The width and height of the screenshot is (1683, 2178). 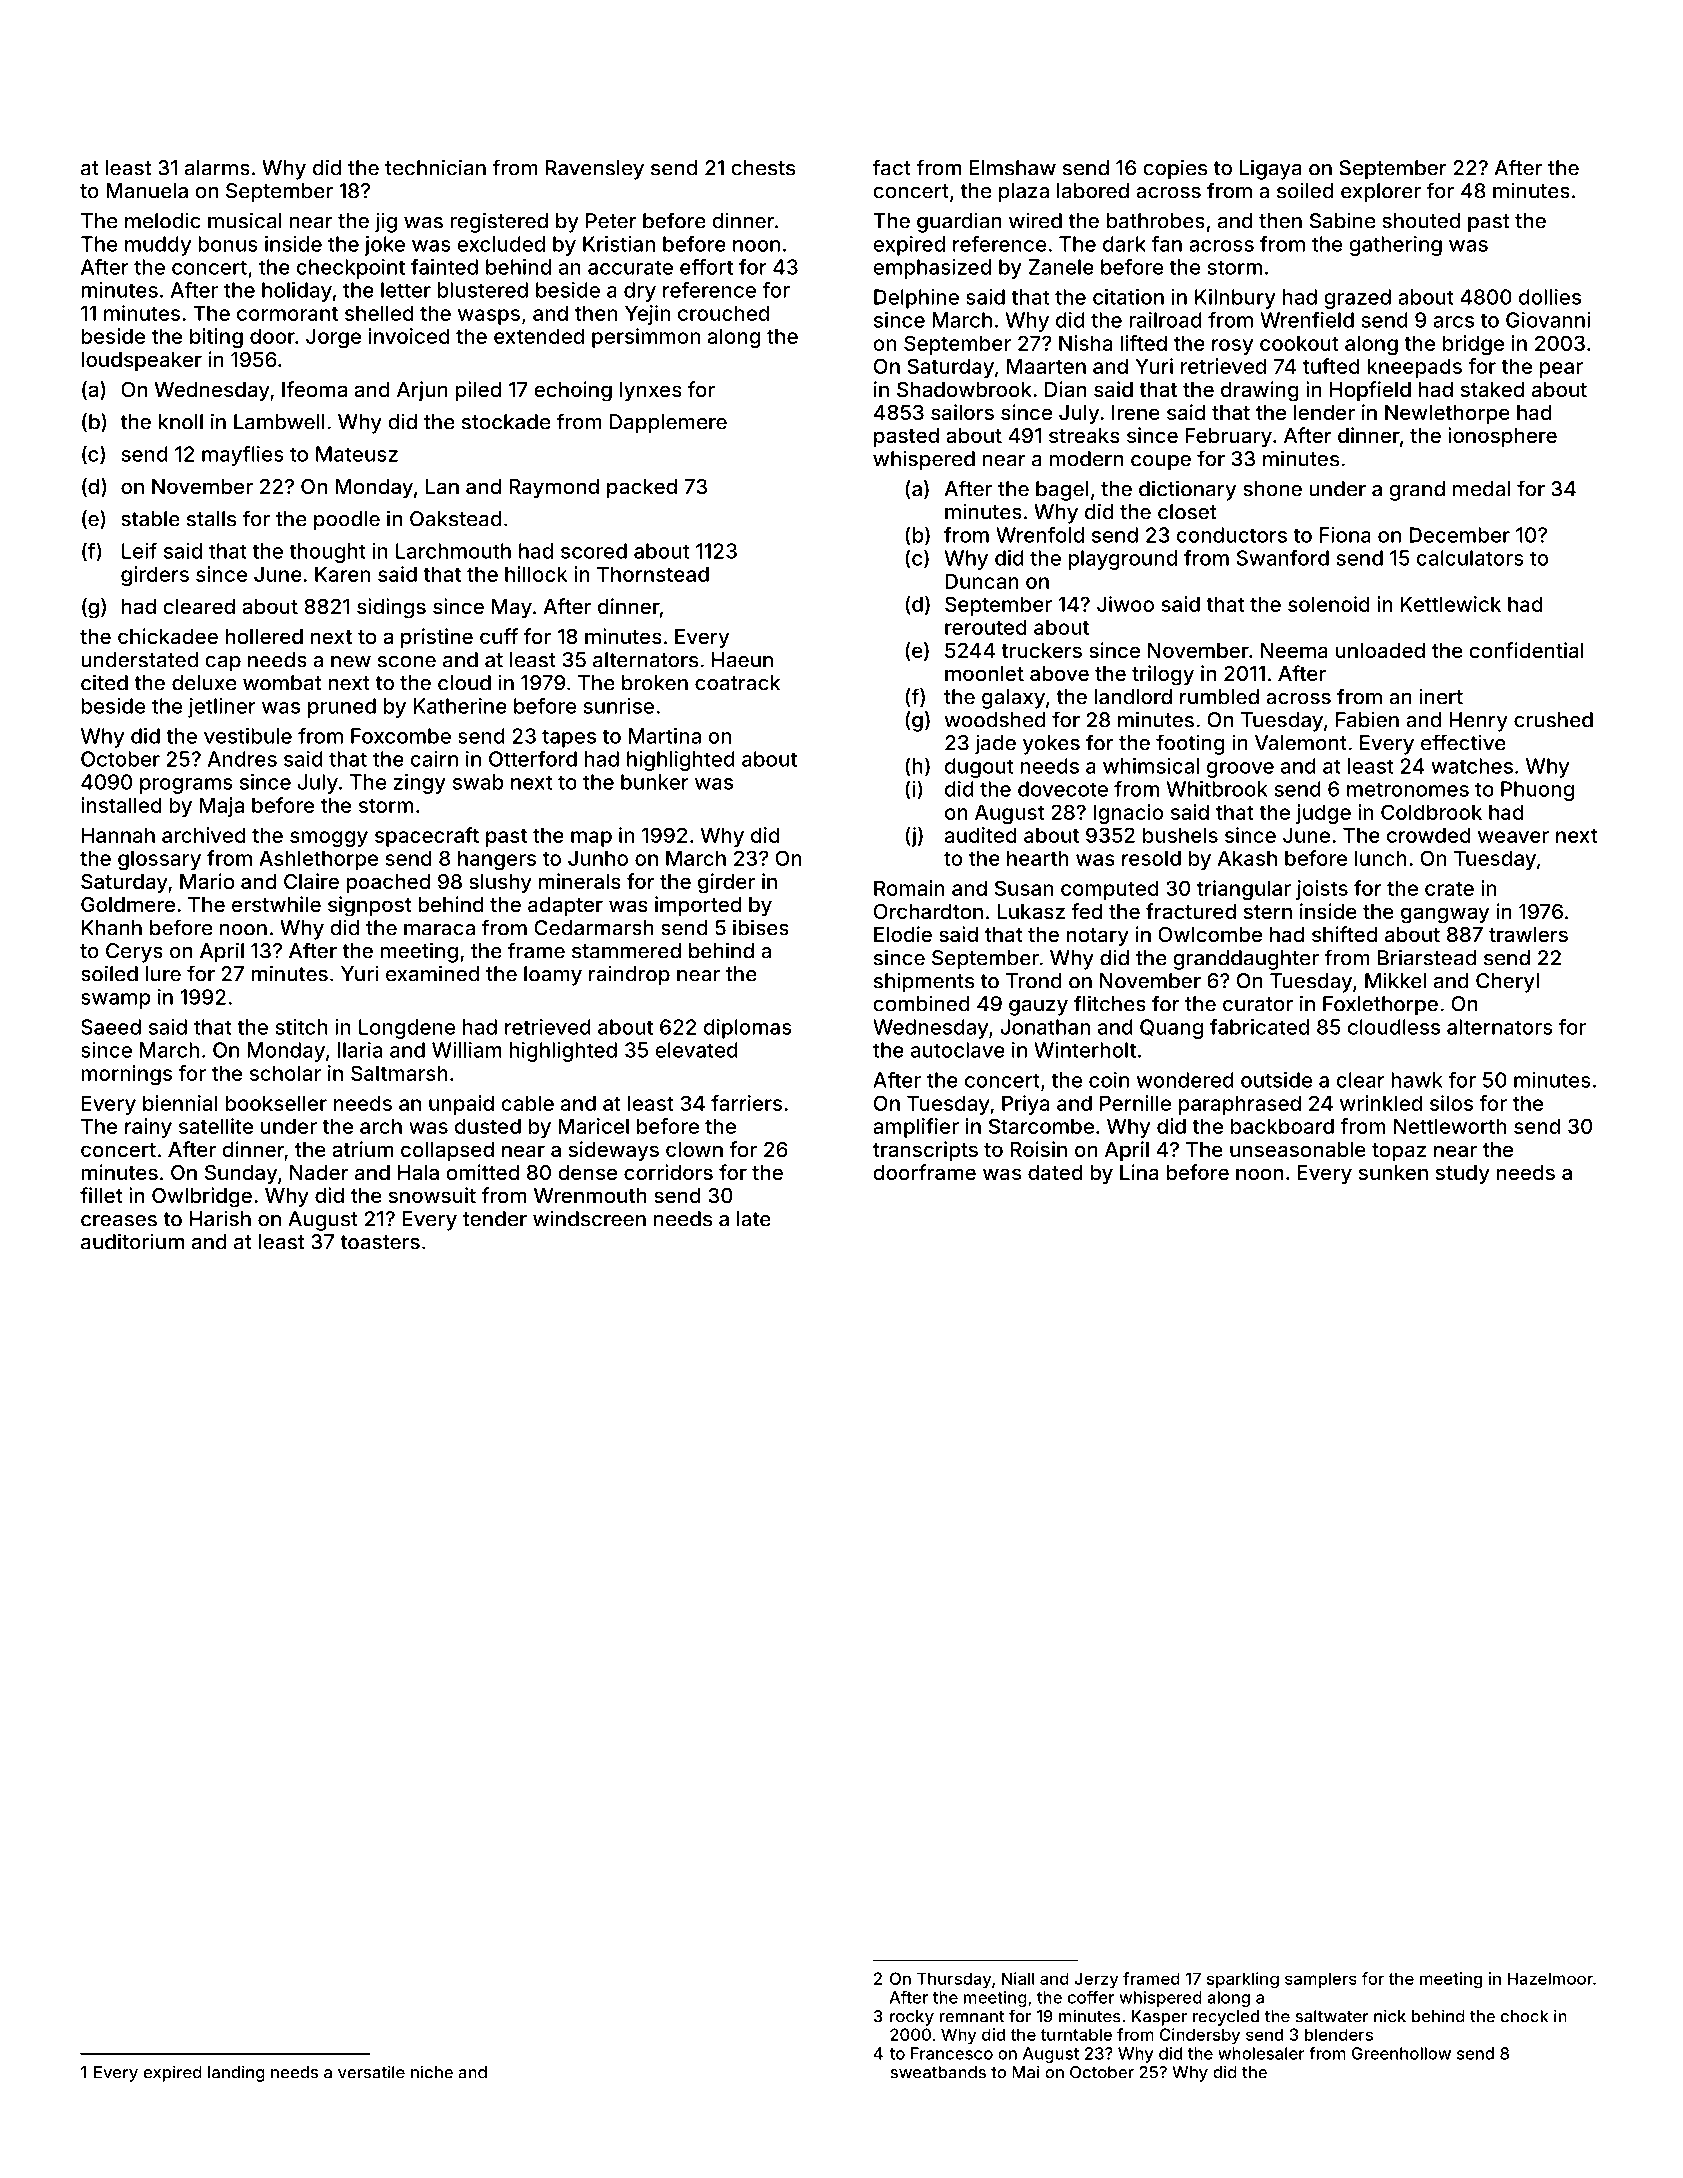 I want to click on grazed, so click(x=1357, y=299).
